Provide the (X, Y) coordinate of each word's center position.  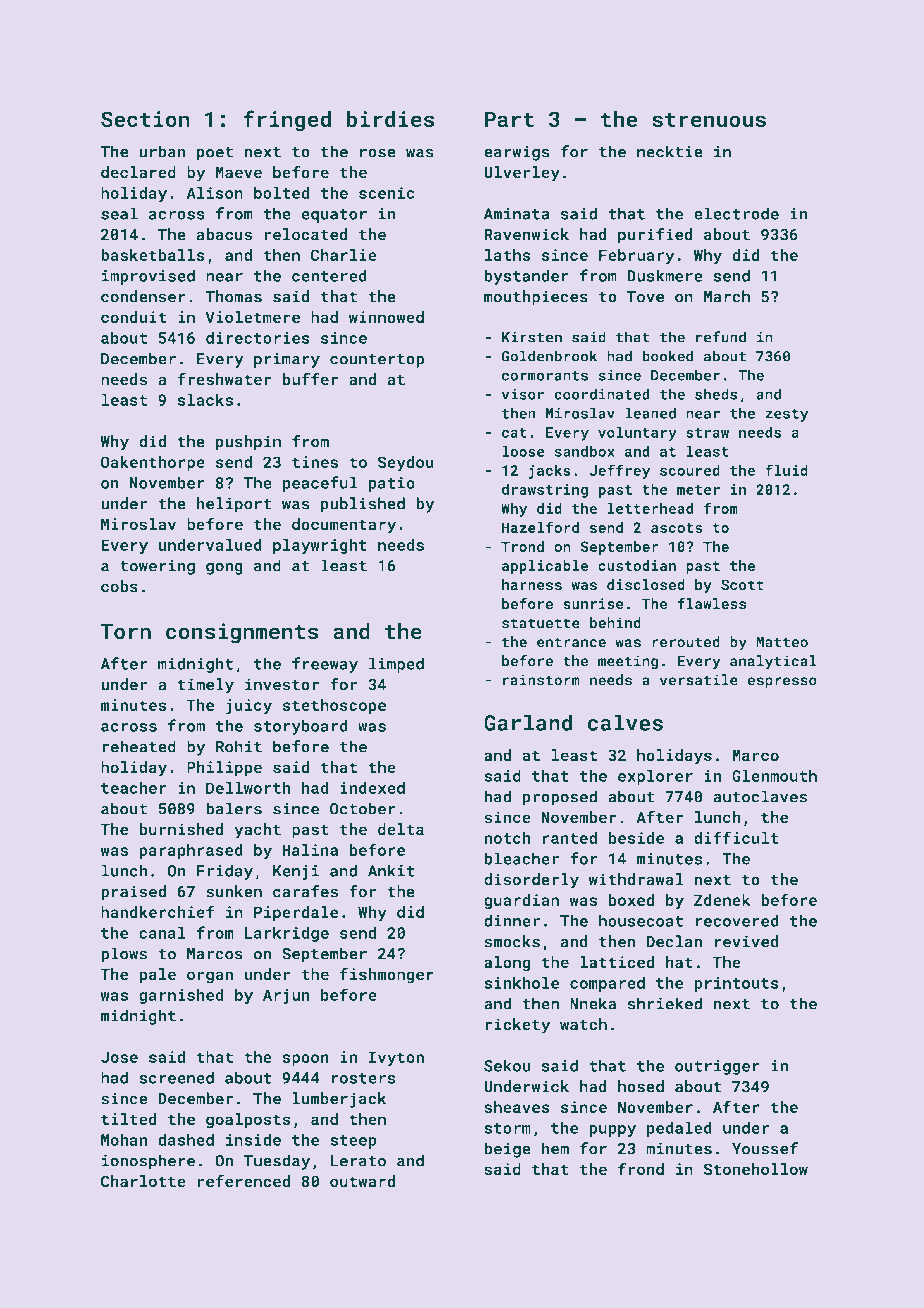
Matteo (782, 642)
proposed (559, 798)
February (636, 257)
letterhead (651, 508)
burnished (181, 829)
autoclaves (760, 796)
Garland (528, 722)
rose (378, 153)
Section (145, 119)
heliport (234, 505)
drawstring (545, 490)
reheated (139, 746)
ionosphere (148, 1162)
